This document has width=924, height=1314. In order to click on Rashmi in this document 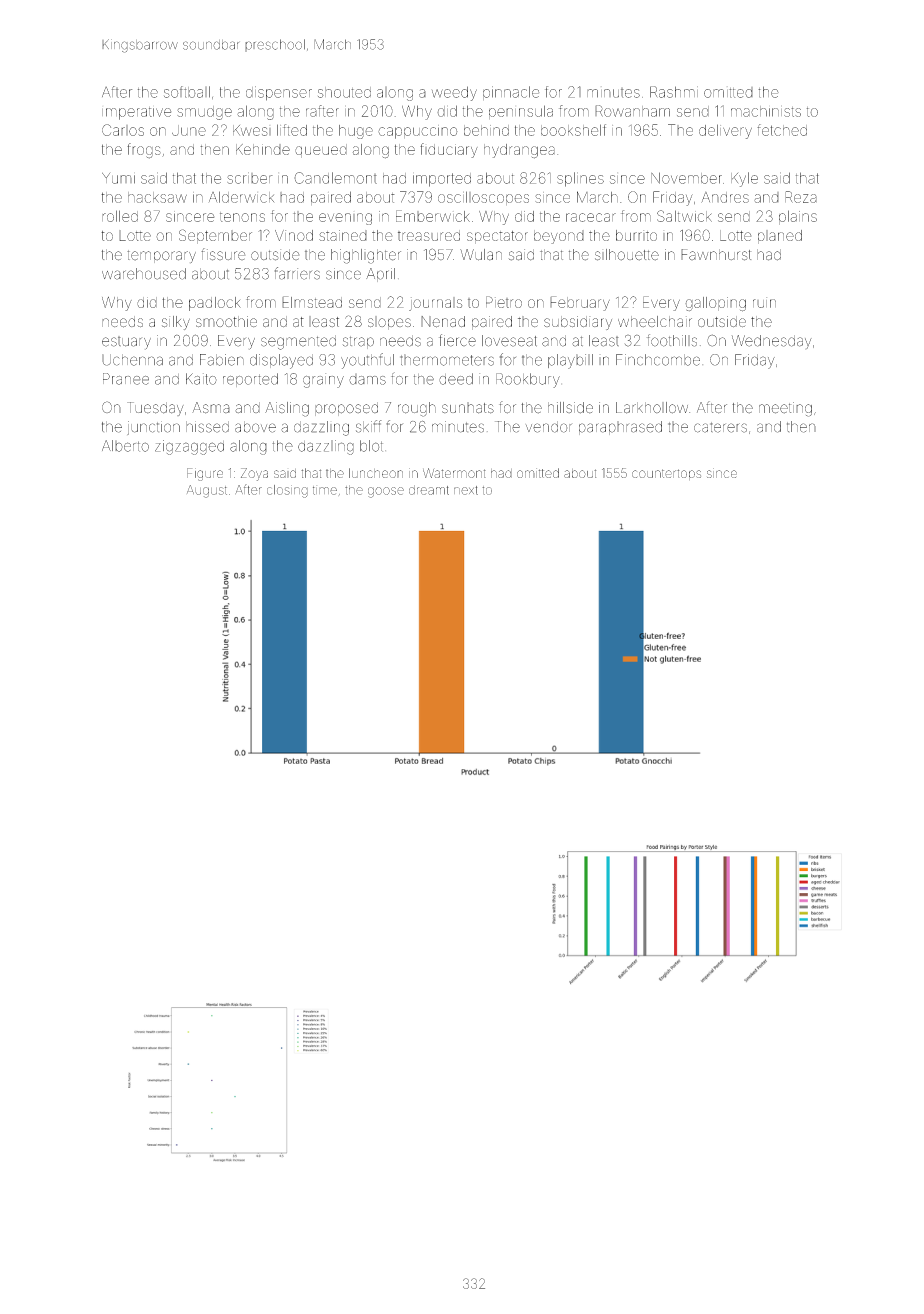, I will do `click(674, 92)`.
